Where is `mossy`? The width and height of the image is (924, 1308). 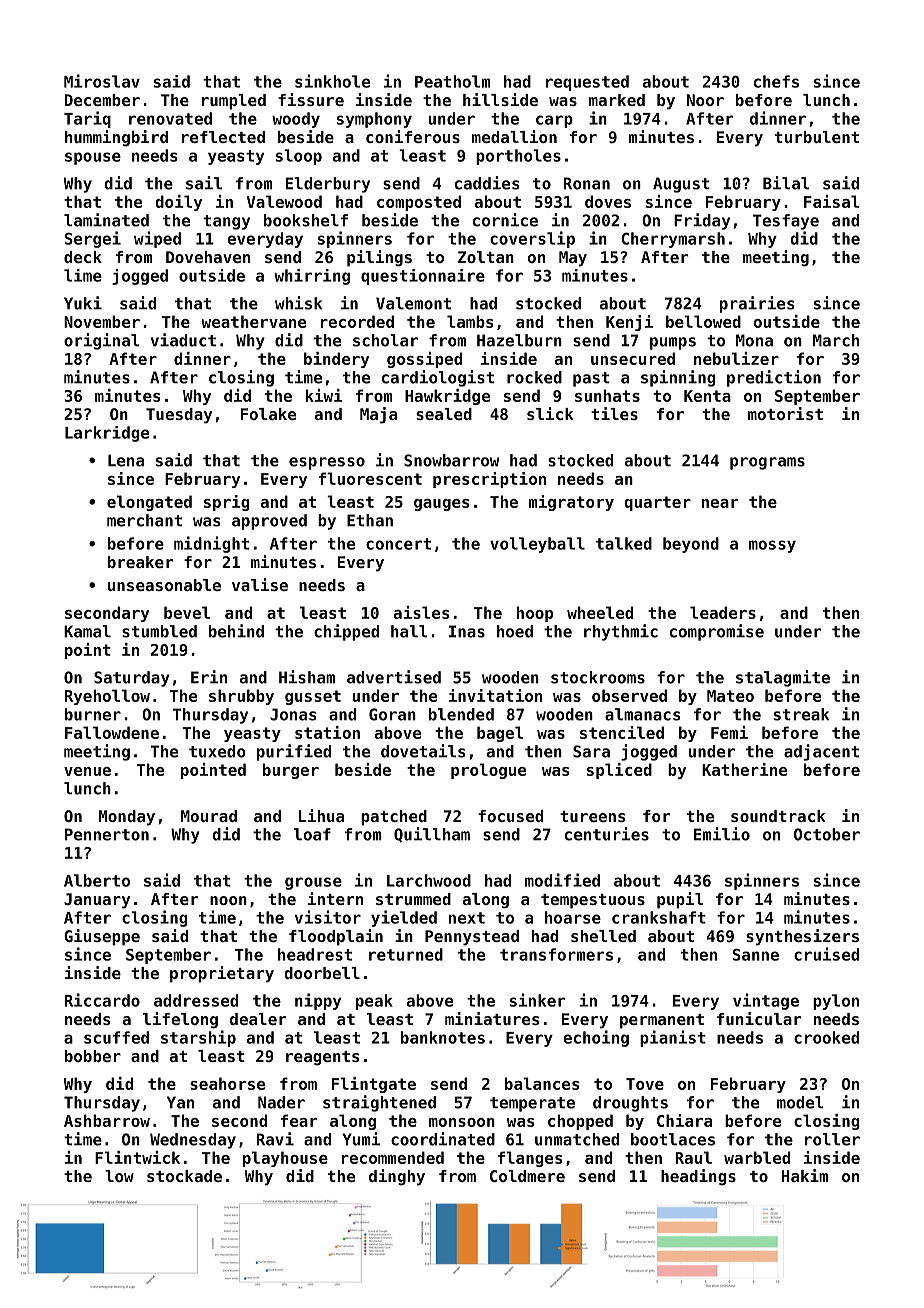
mossy is located at coordinates (772, 546).
